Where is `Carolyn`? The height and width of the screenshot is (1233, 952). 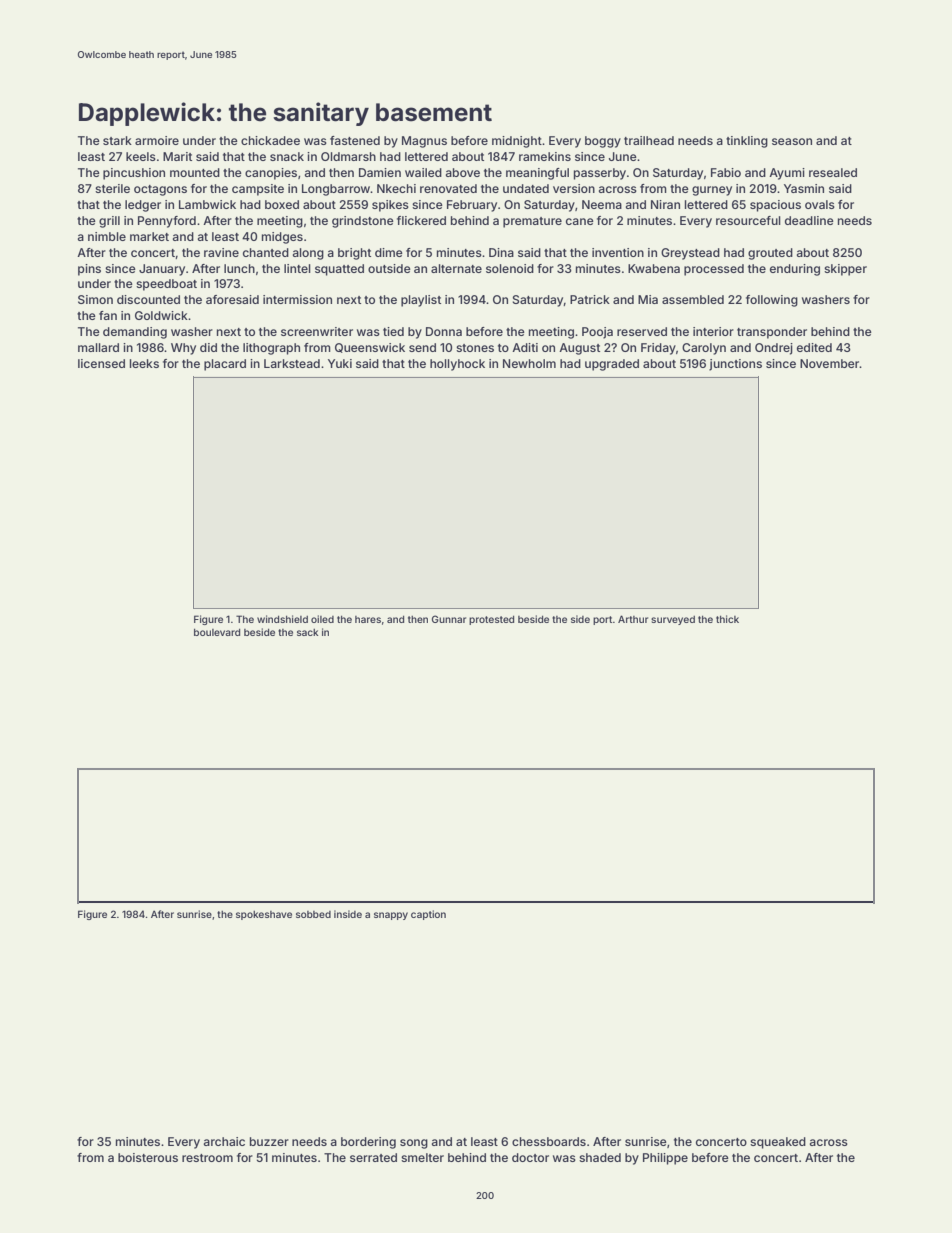
Carolyn is located at coordinates (704, 349).
